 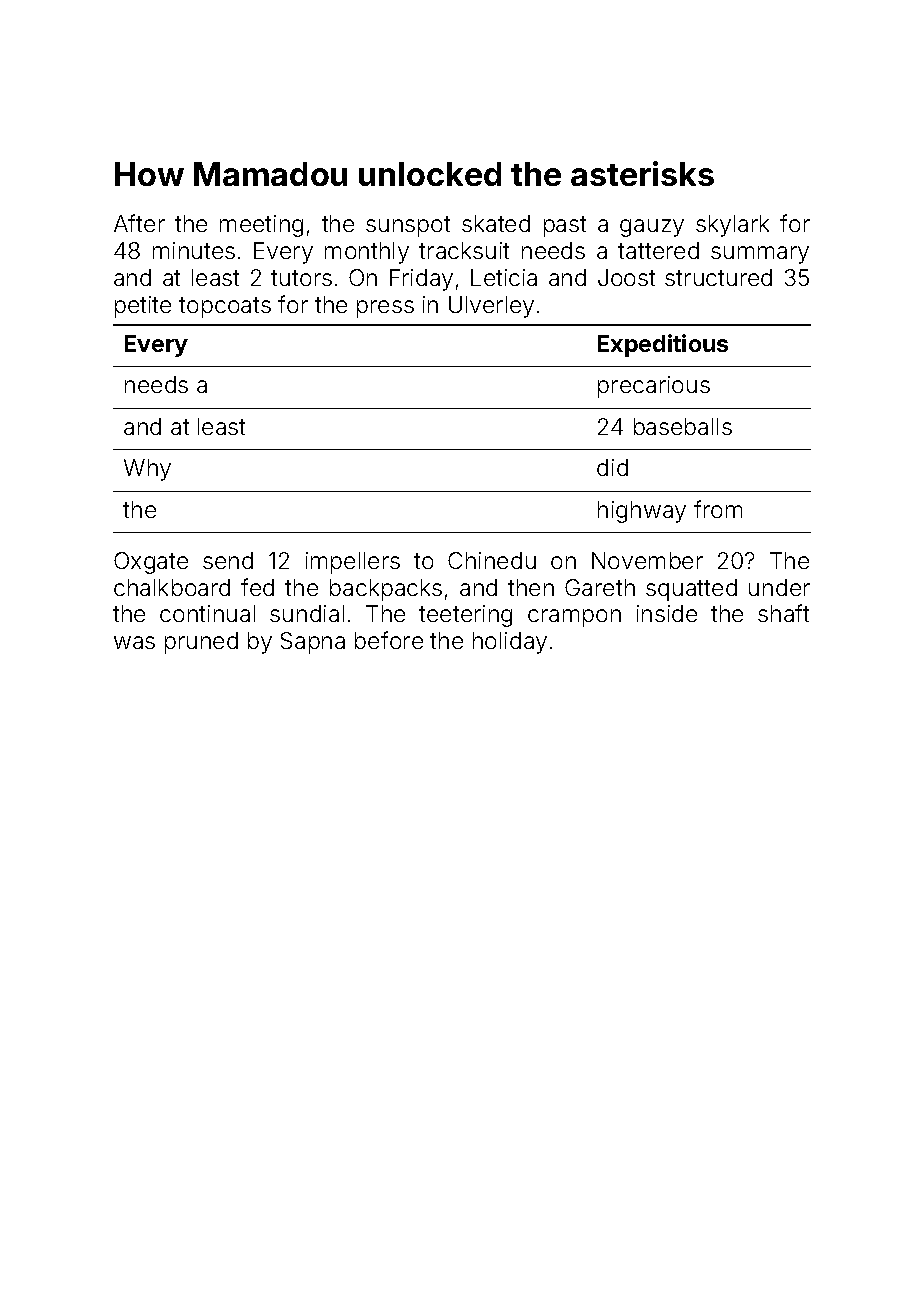 What do you see at coordinates (143, 307) in the screenshot?
I see `petite` at bounding box center [143, 307].
